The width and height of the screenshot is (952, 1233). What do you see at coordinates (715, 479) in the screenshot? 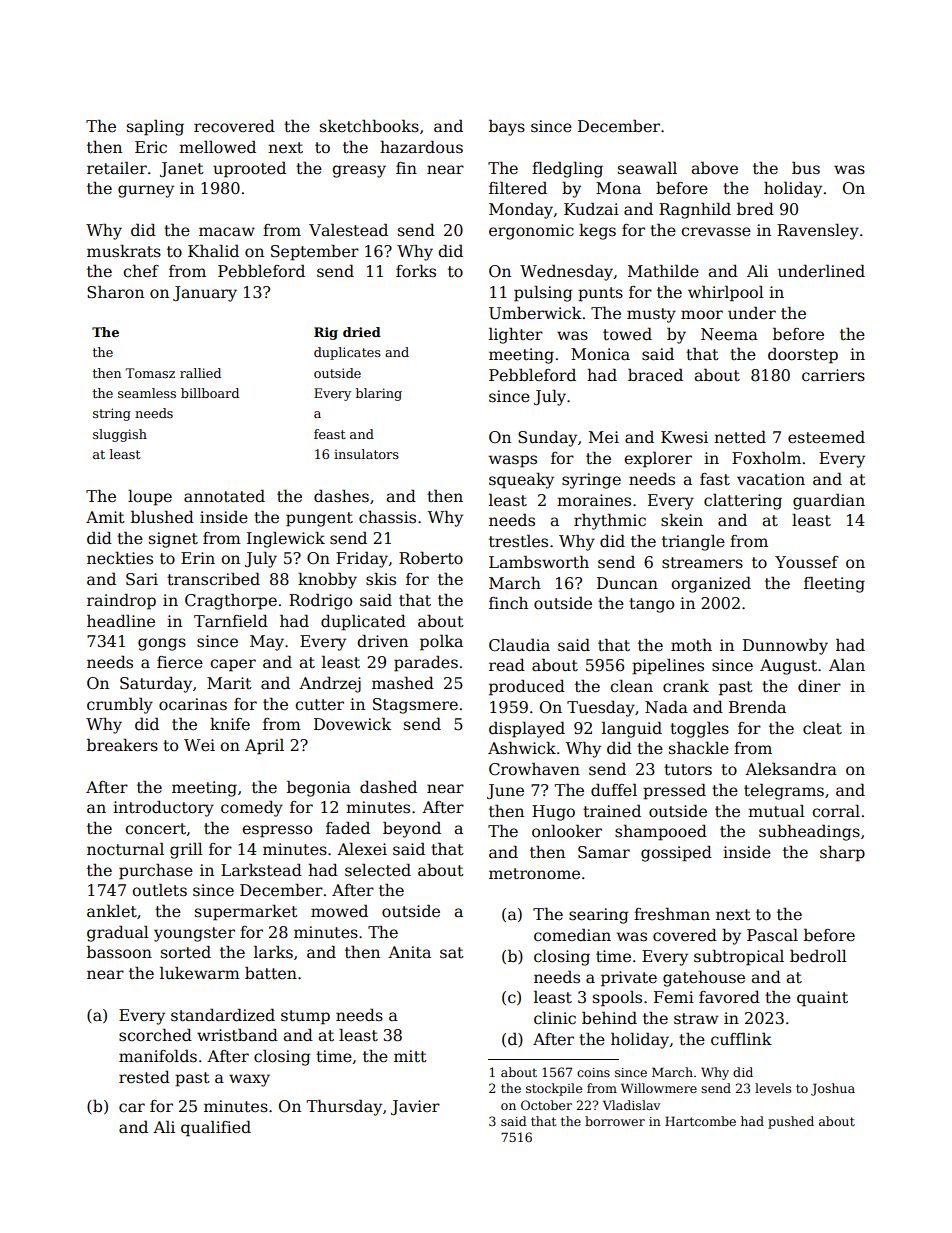
I see `fast` at bounding box center [715, 479].
